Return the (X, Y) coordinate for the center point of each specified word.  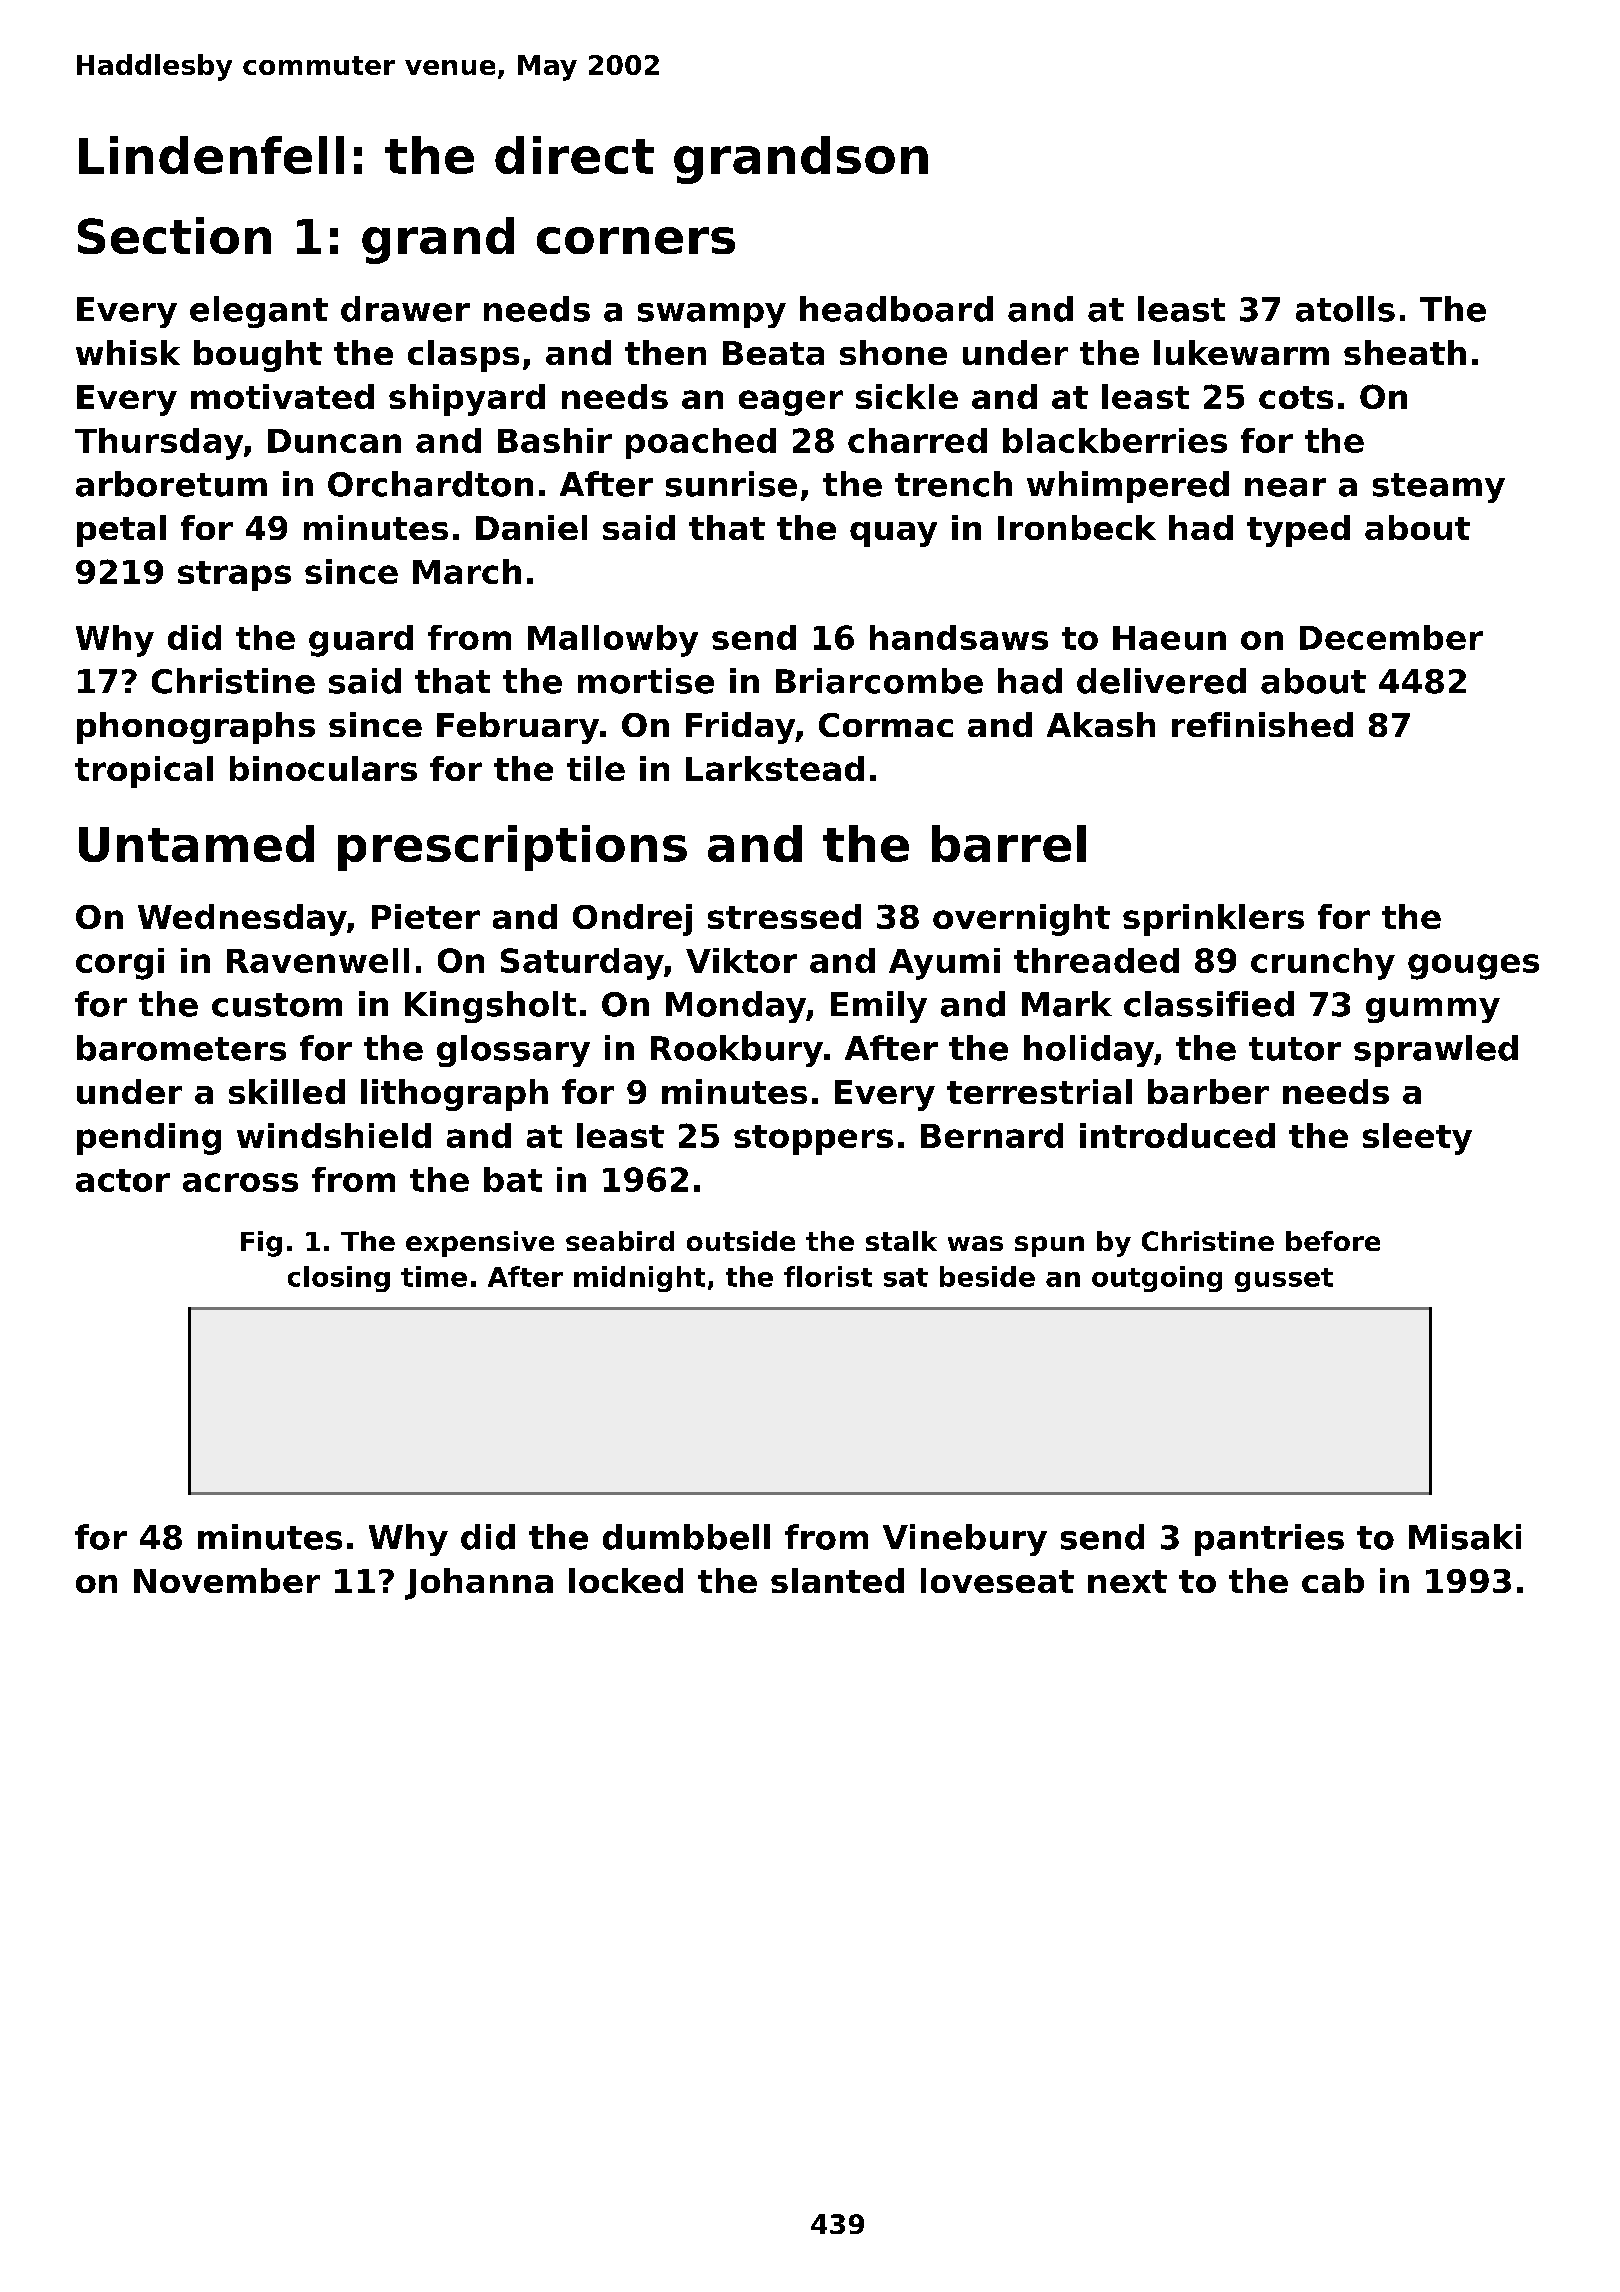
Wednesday (242, 920)
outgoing (1157, 1279)
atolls (1345, 309)
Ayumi (944, 964)
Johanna (479, 1584)
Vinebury (965, 1540)
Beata (773, 353)
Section (174, 235)
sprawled (1436, 1051)
